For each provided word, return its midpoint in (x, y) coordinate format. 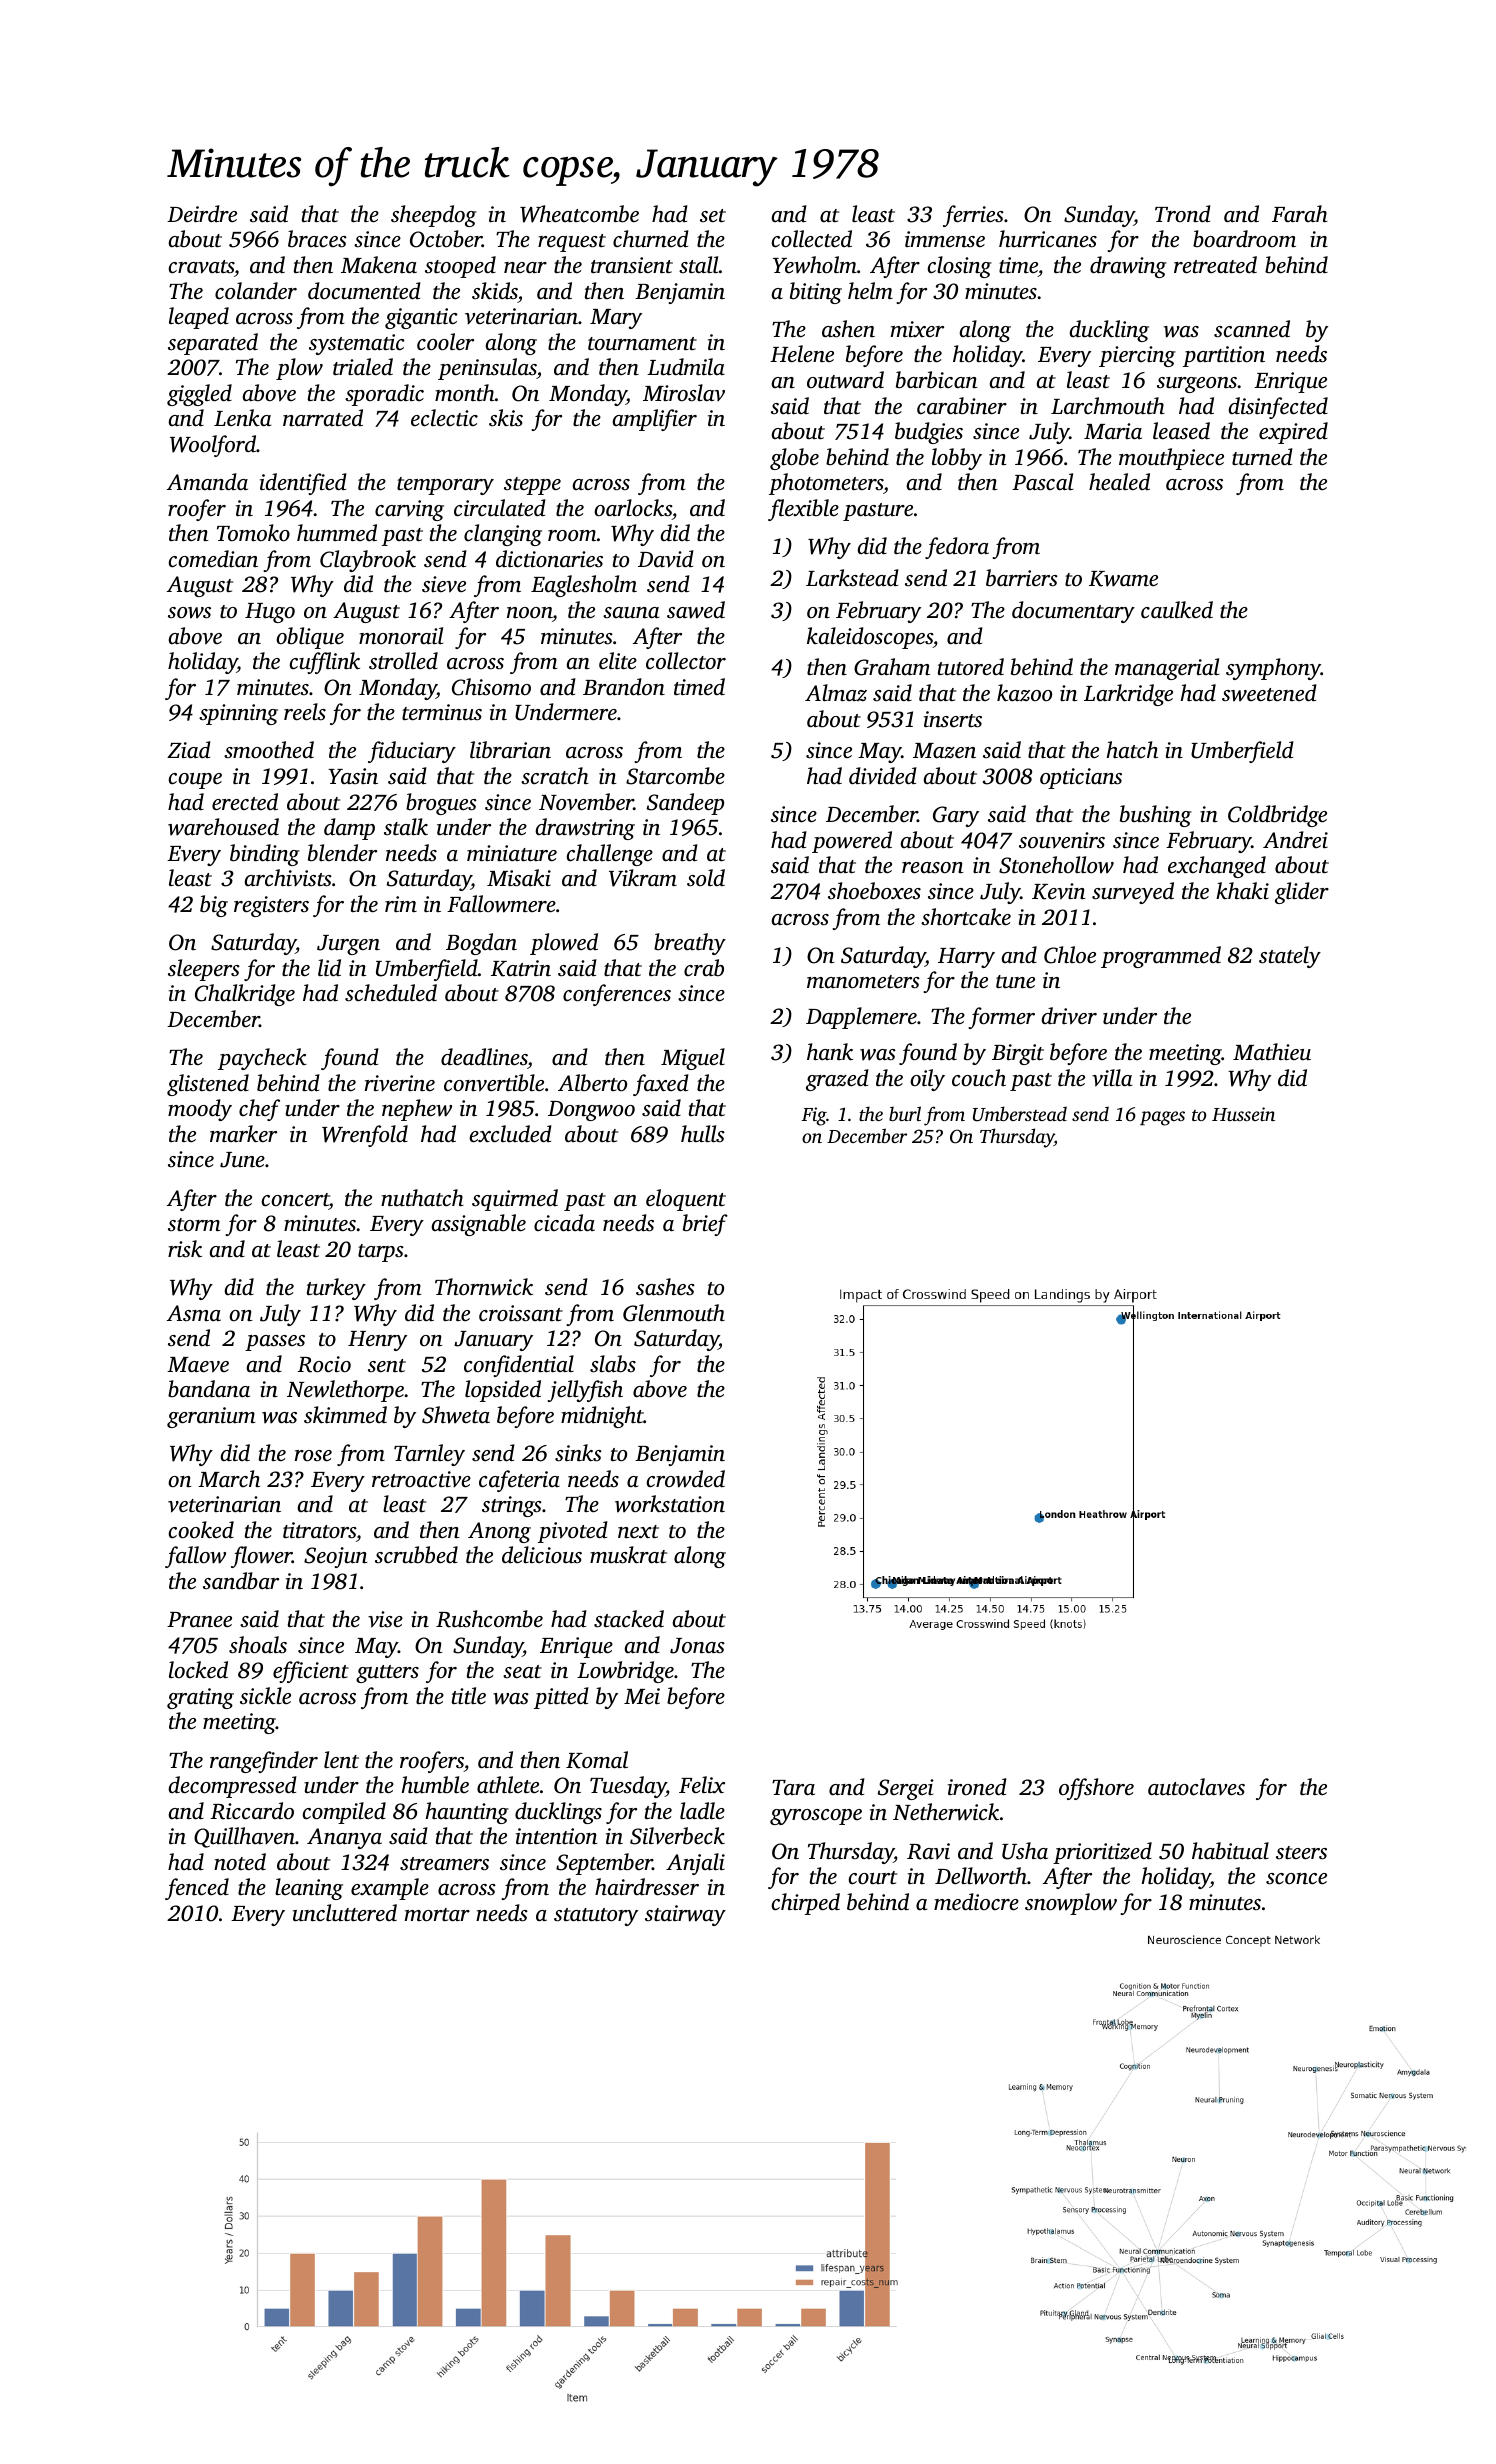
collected (812, 239)
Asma (194, 1313)
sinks (578, 1453)
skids (495, 291)
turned (1262, 457)
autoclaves (1196, 1787)
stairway (685, 1915)
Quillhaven (244, 1837)
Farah (1300, 213)
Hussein (1243, 1114)
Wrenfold (365, 1136)
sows (189, 613)
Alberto (592, 1083)
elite (618, 661)
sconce (1296, 1879)
